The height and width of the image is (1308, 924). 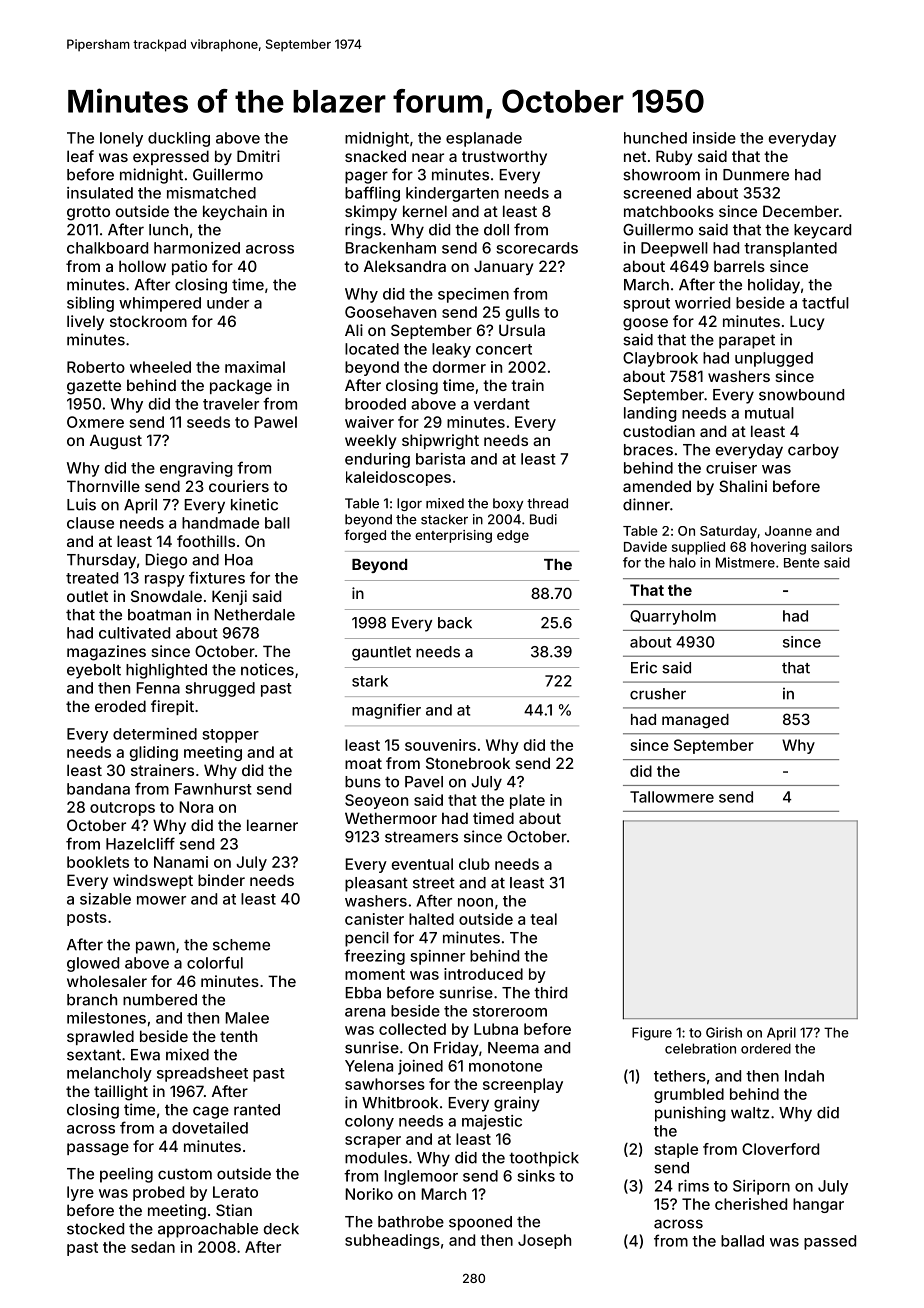 I want to click on canister, so click(x=374, y=919).
